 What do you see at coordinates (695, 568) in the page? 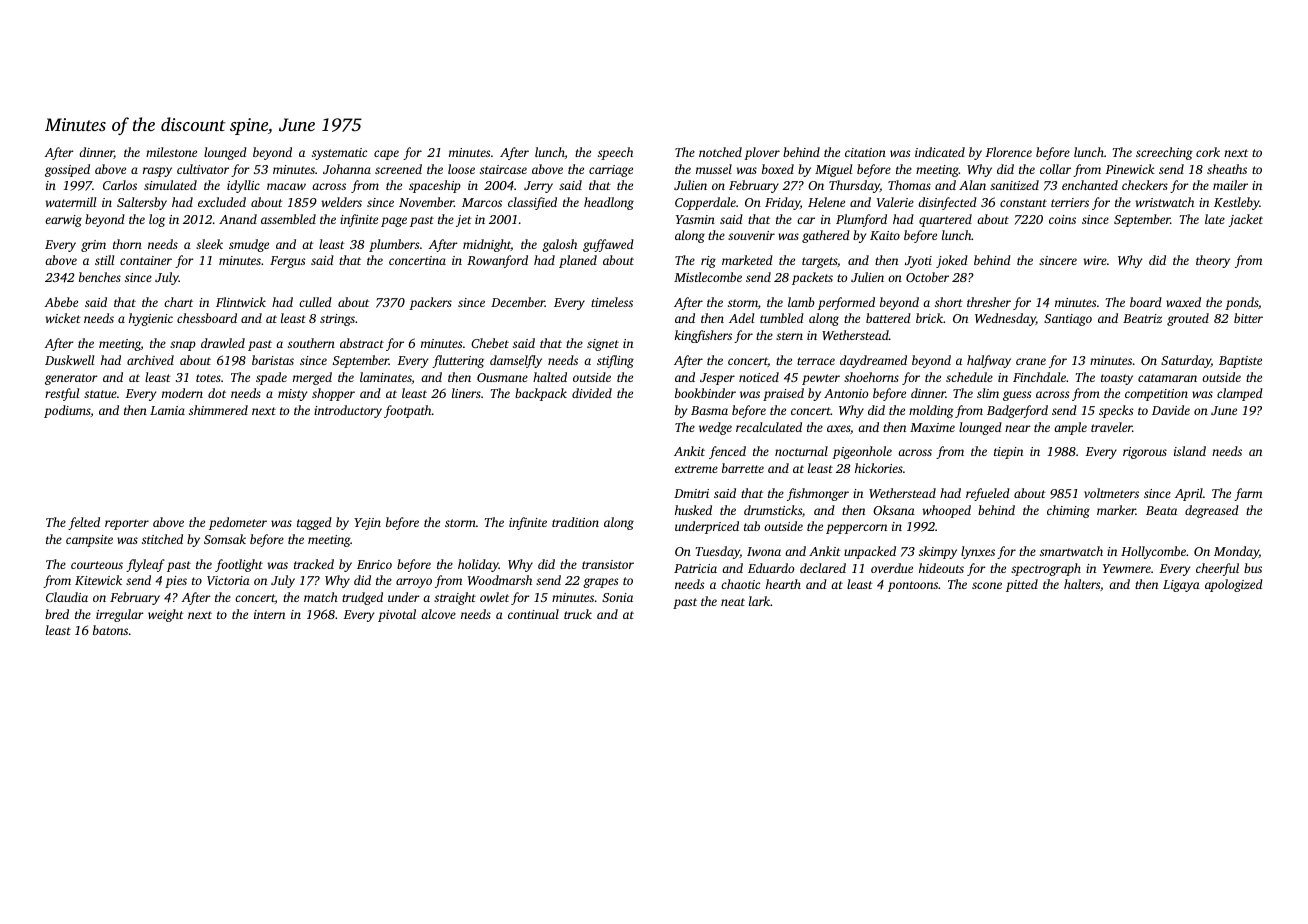
I see `Patricia` at bounding box center [695, 568].
